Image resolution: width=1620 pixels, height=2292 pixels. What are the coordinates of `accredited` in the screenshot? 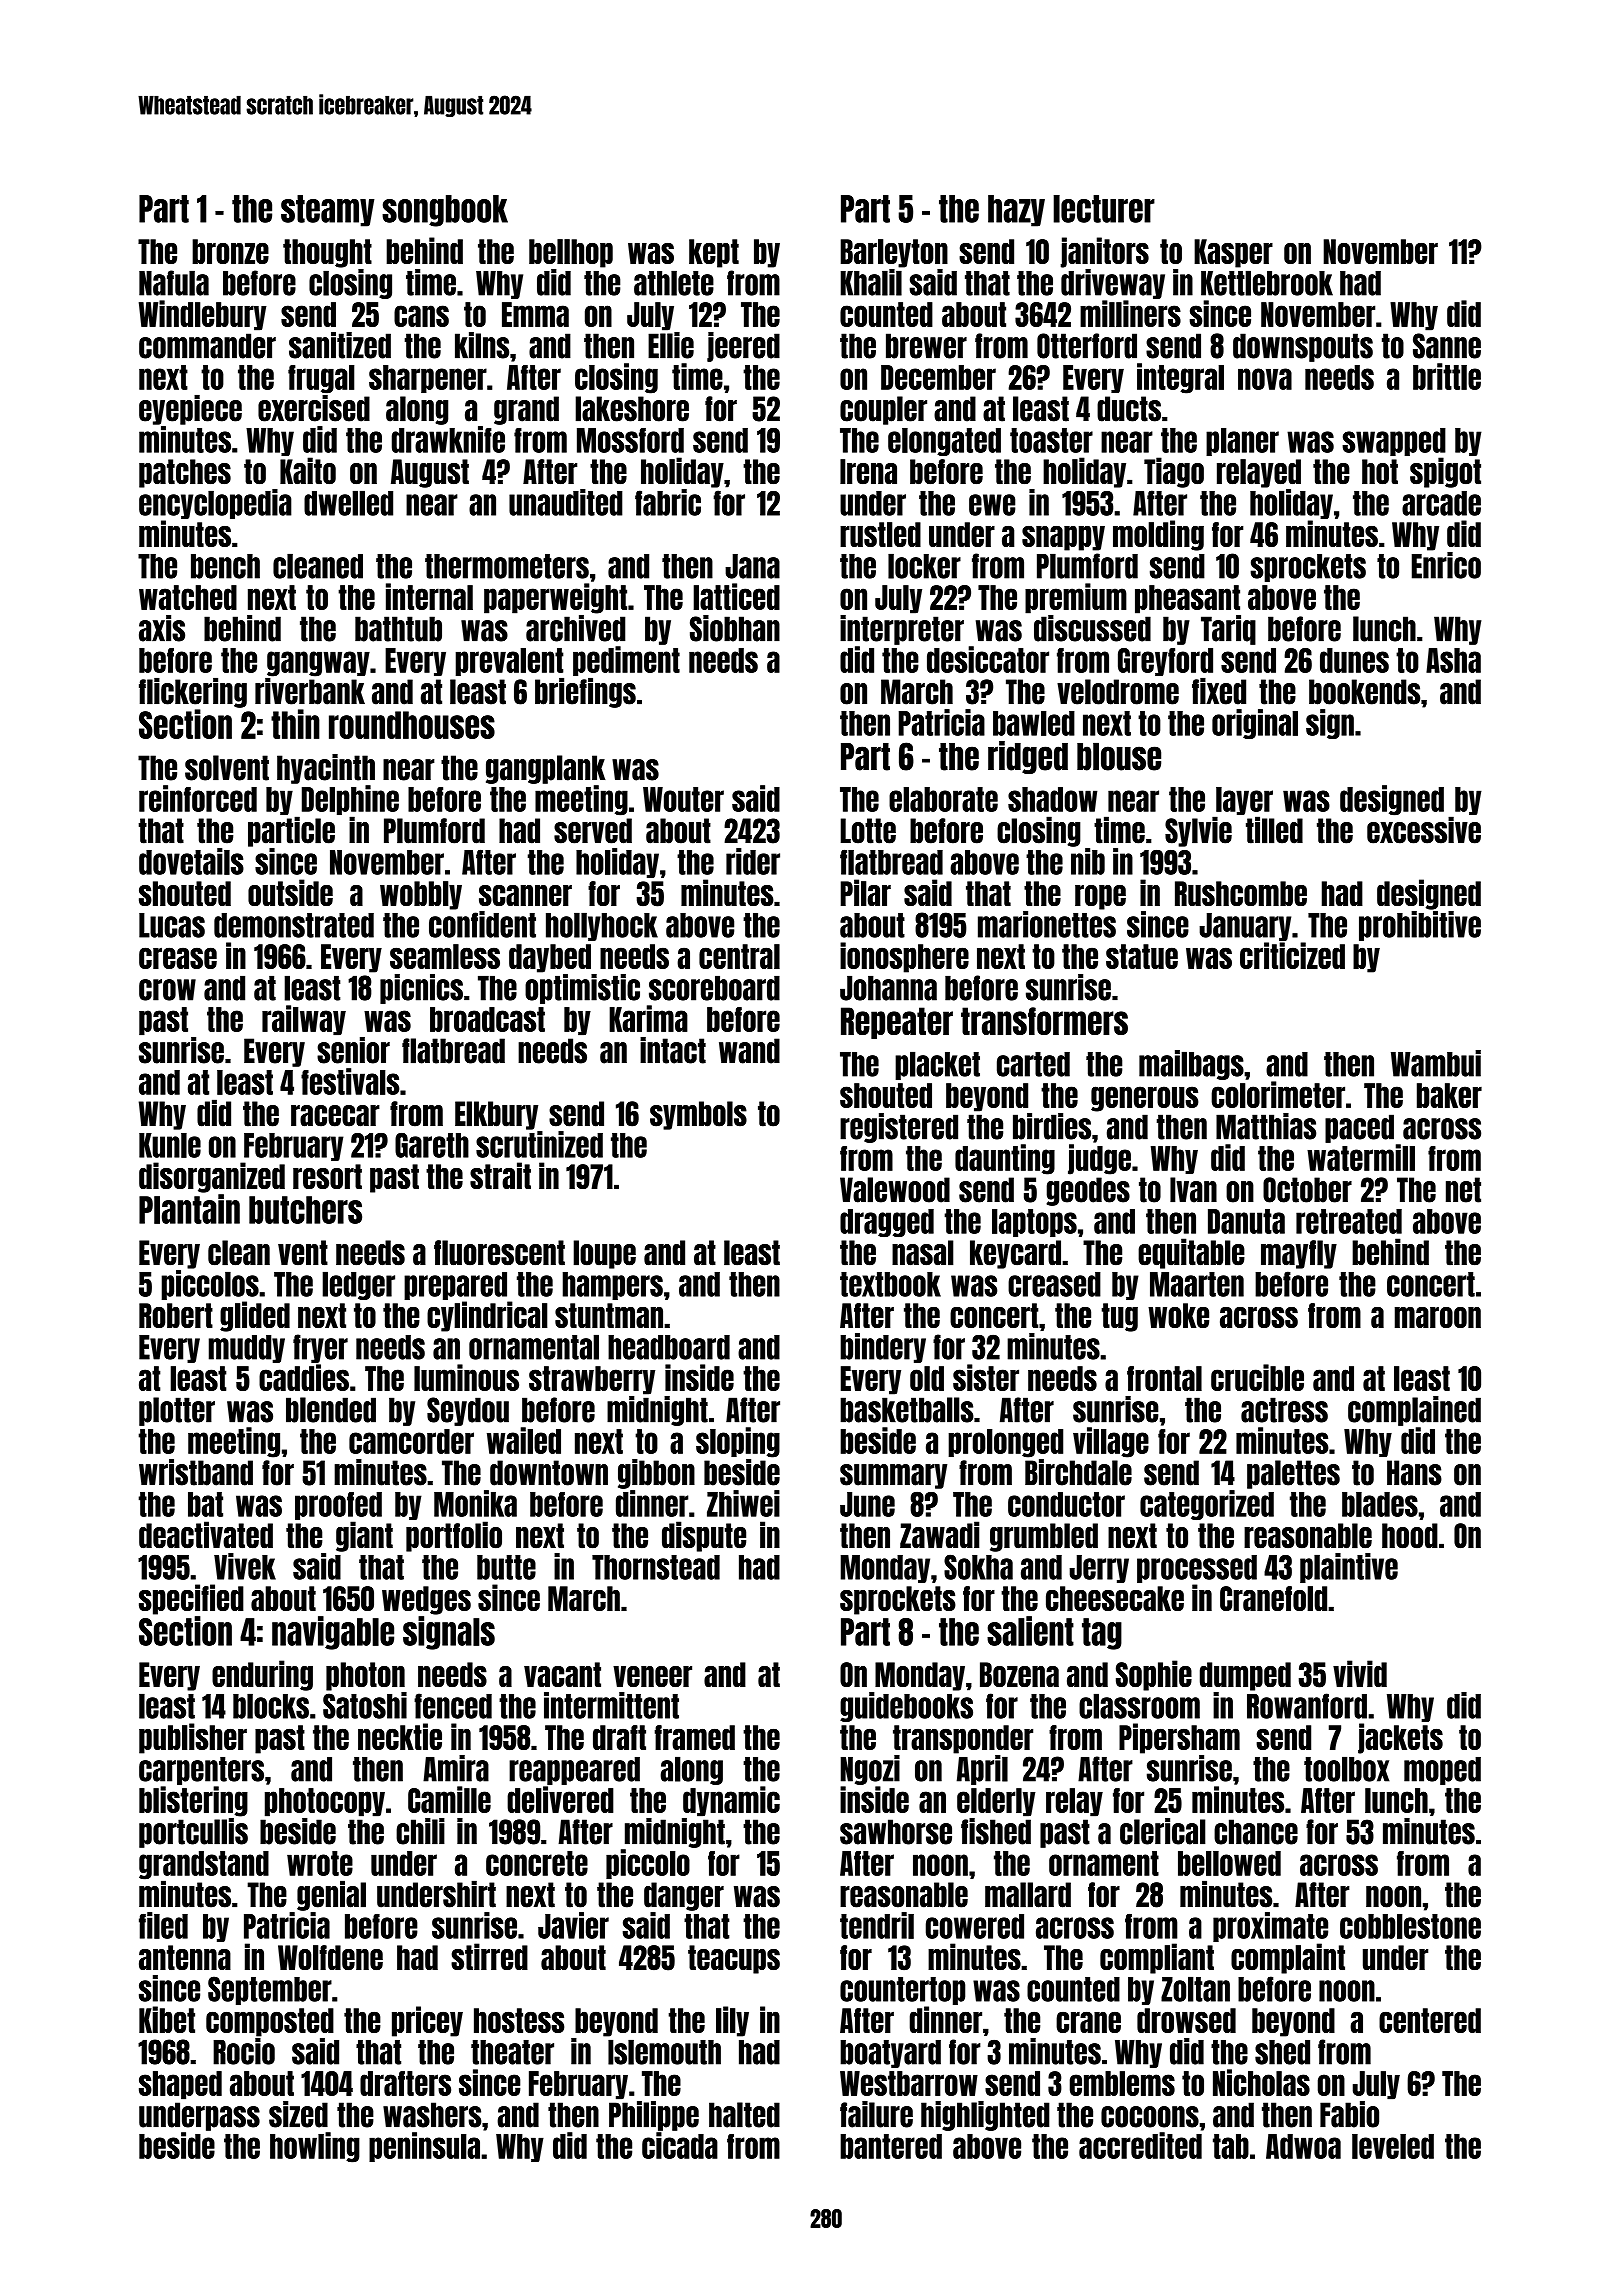 It's located at (1140, 2145).
